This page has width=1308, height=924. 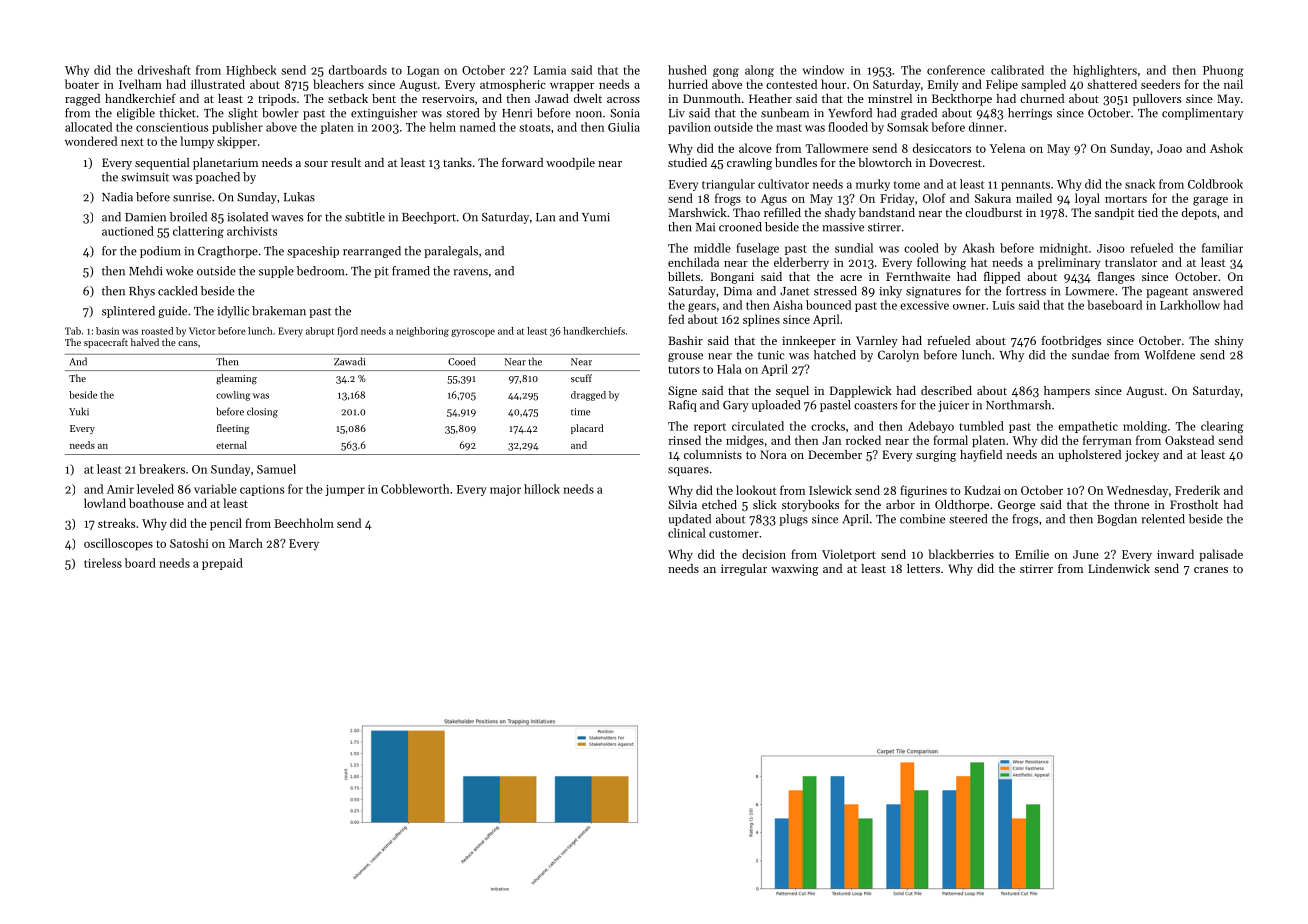 What do you see at coordinates (757, 249) in the page?
I see `fuselage` at bounding box center [757, 249].
